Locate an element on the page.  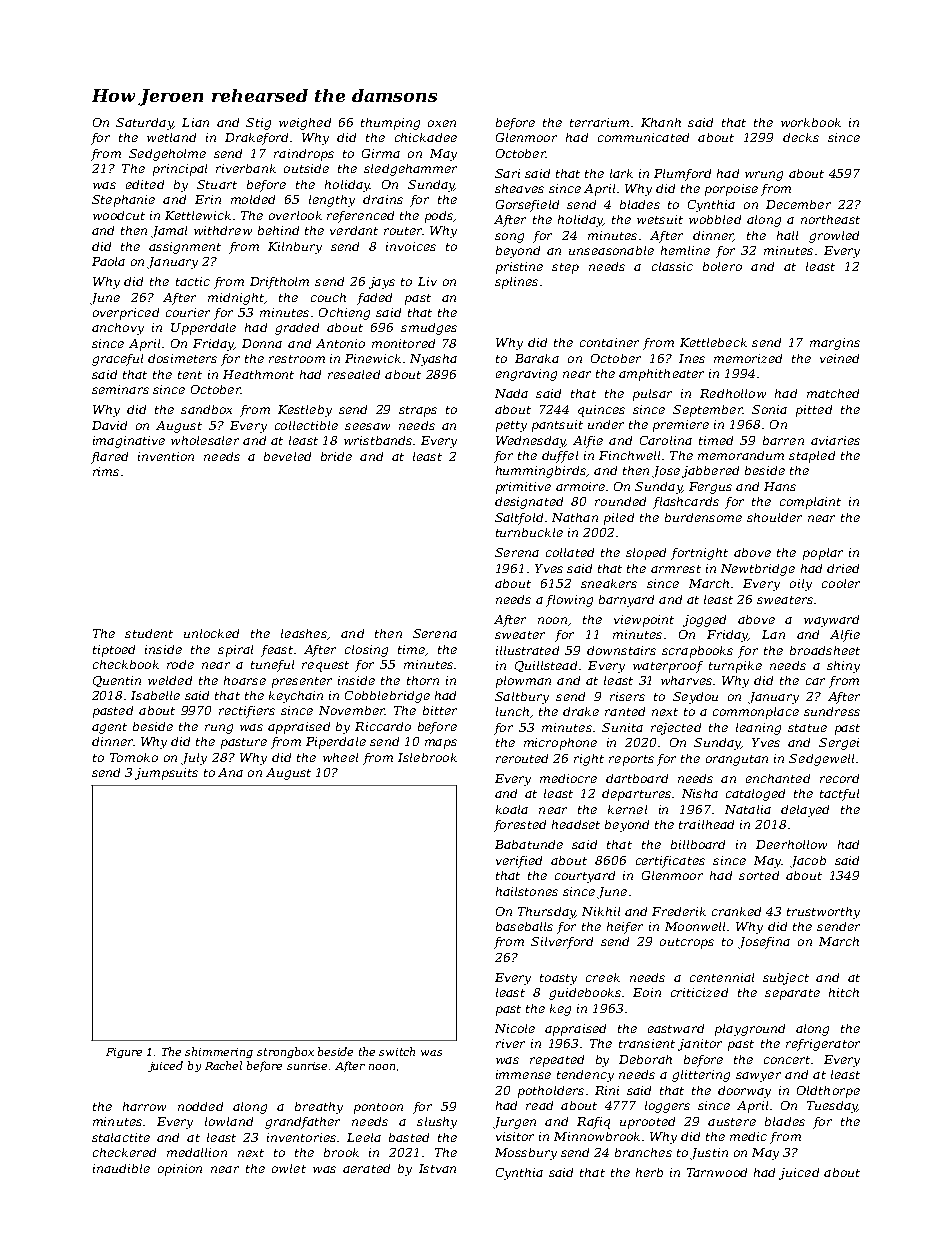
Saltfold is located at coordinates (519, 519).
